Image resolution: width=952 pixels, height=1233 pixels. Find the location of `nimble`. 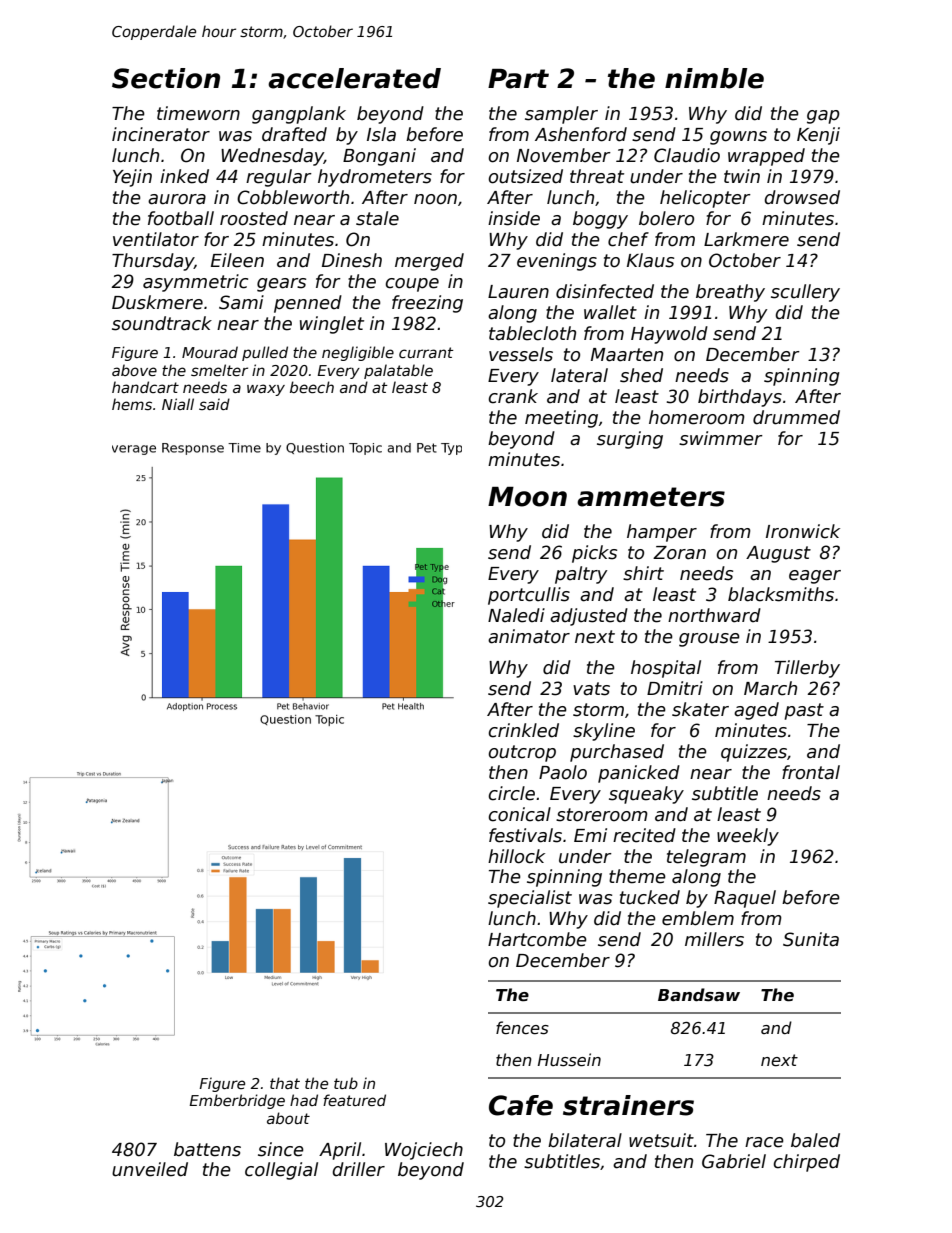

nimble is located at coordinates (714, 78).
